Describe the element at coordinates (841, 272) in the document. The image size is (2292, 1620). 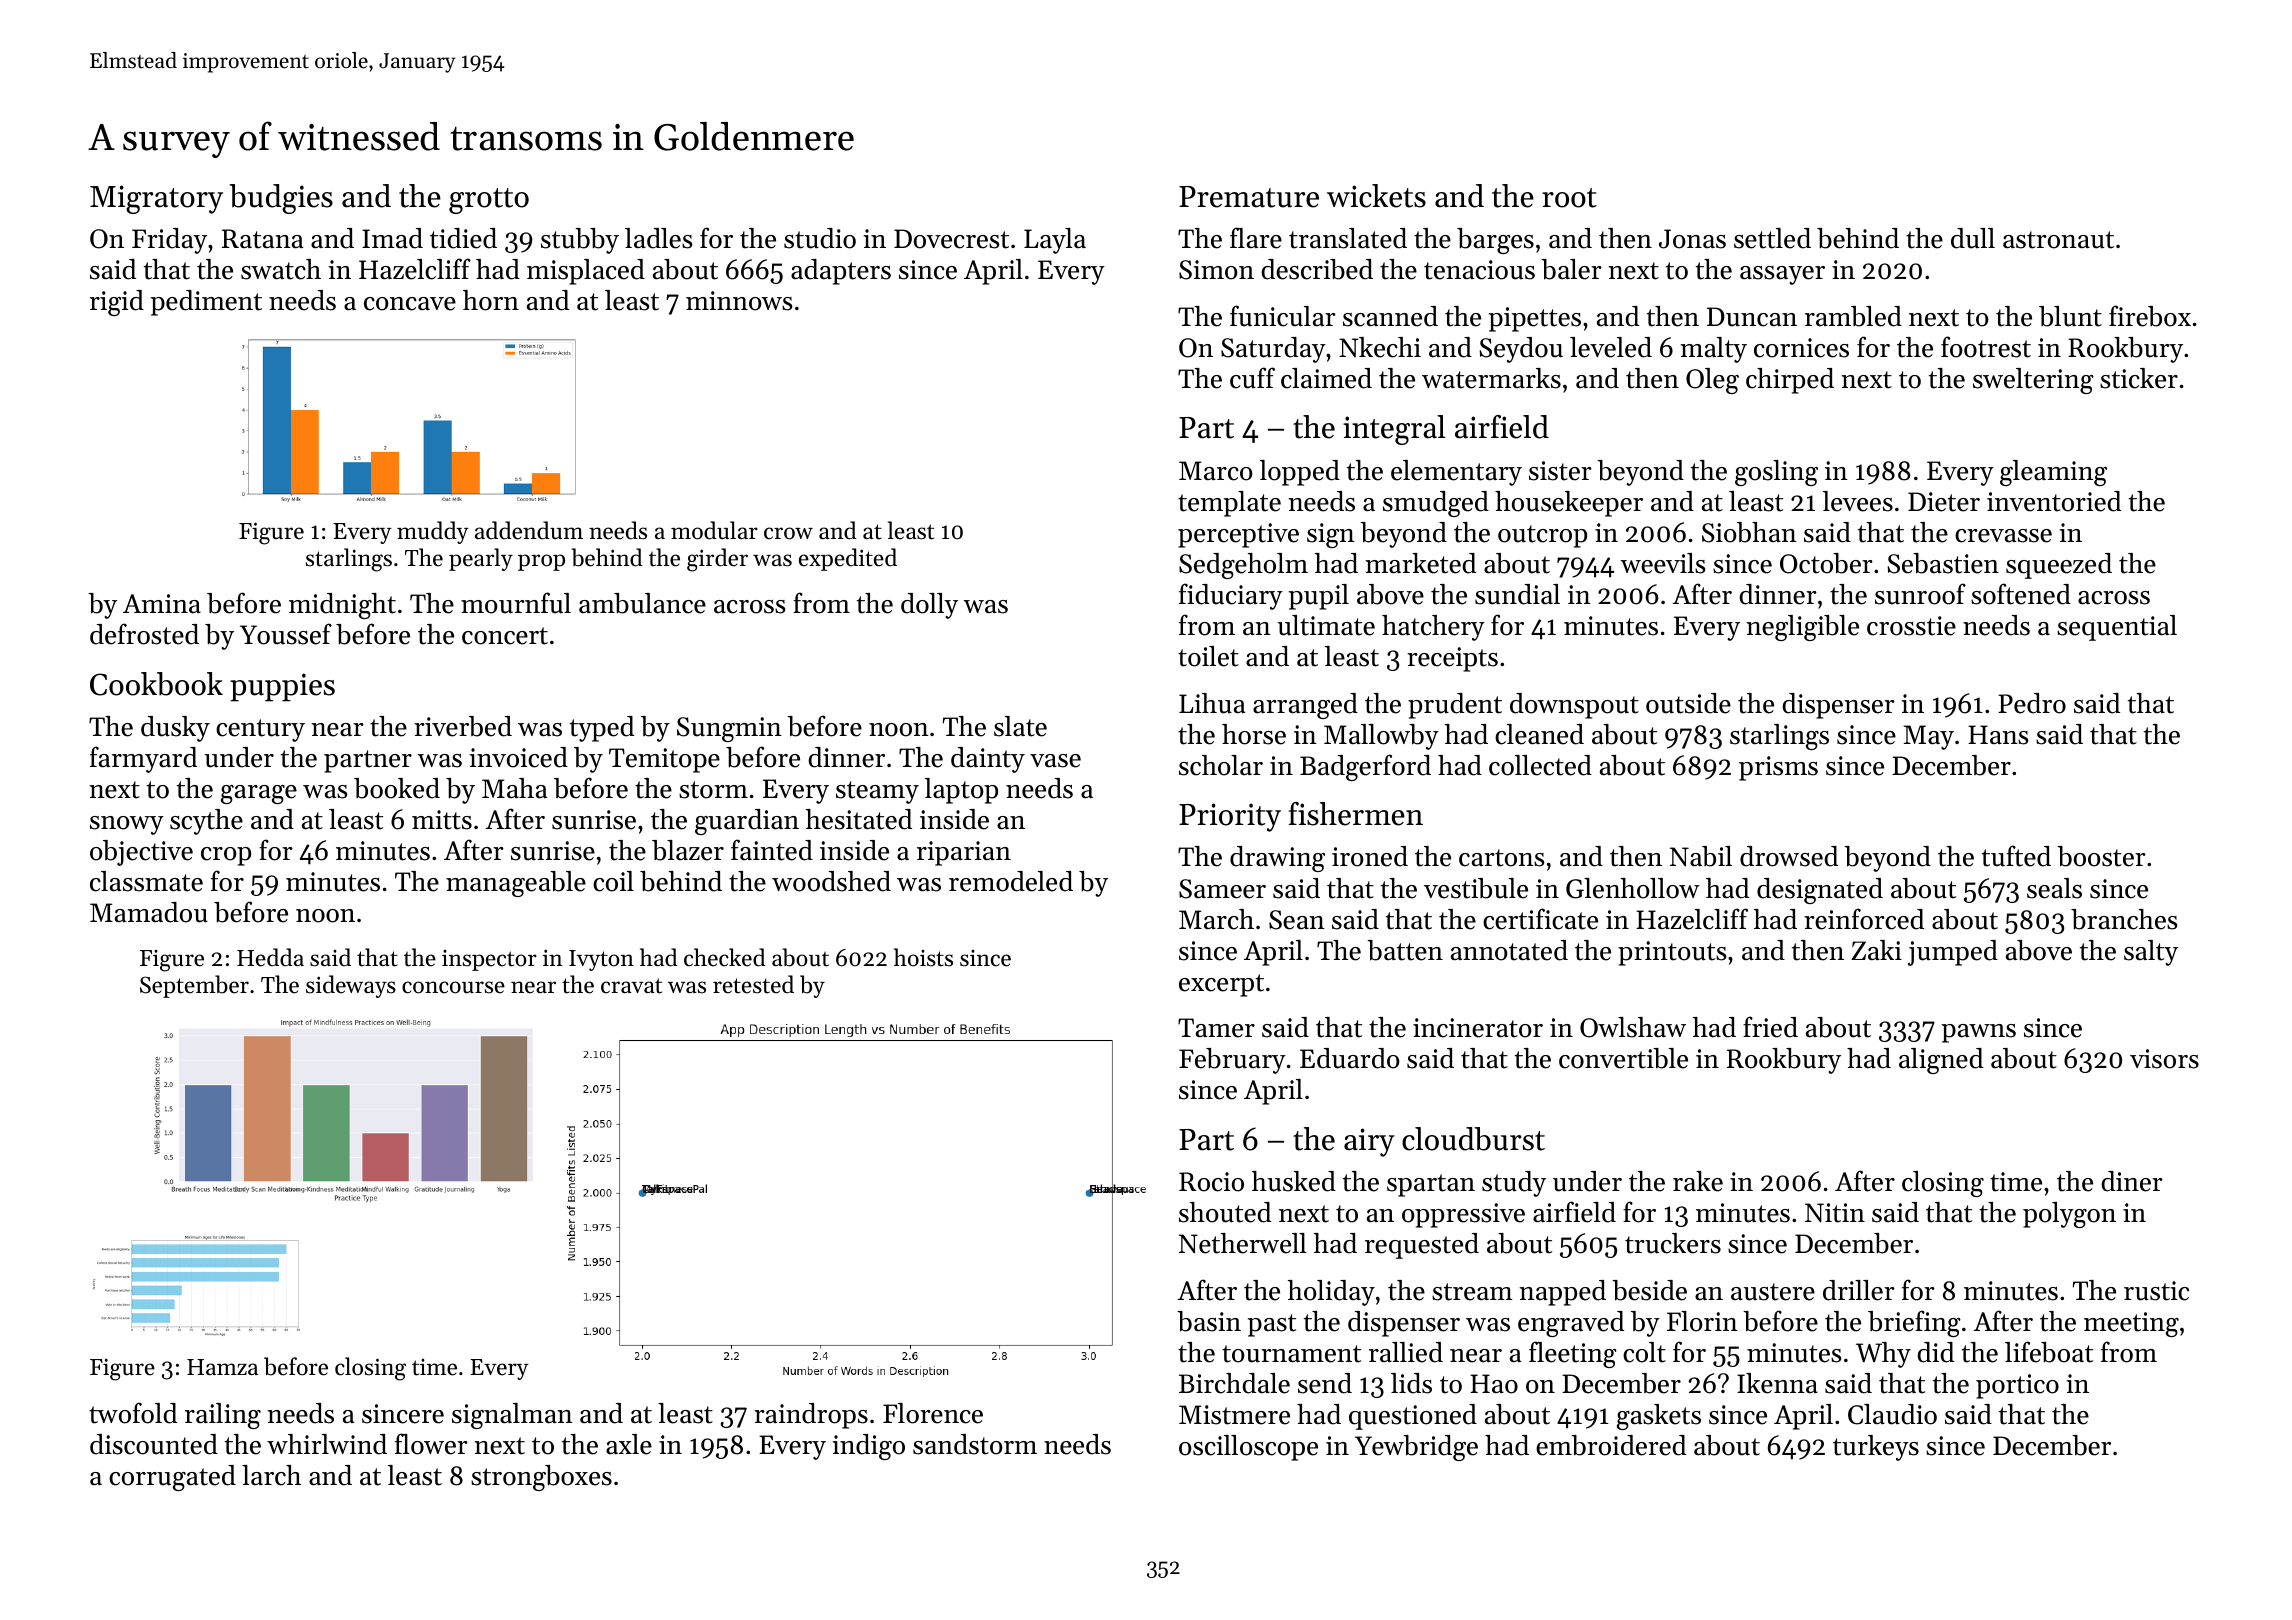
I see `adapters` at that location.
